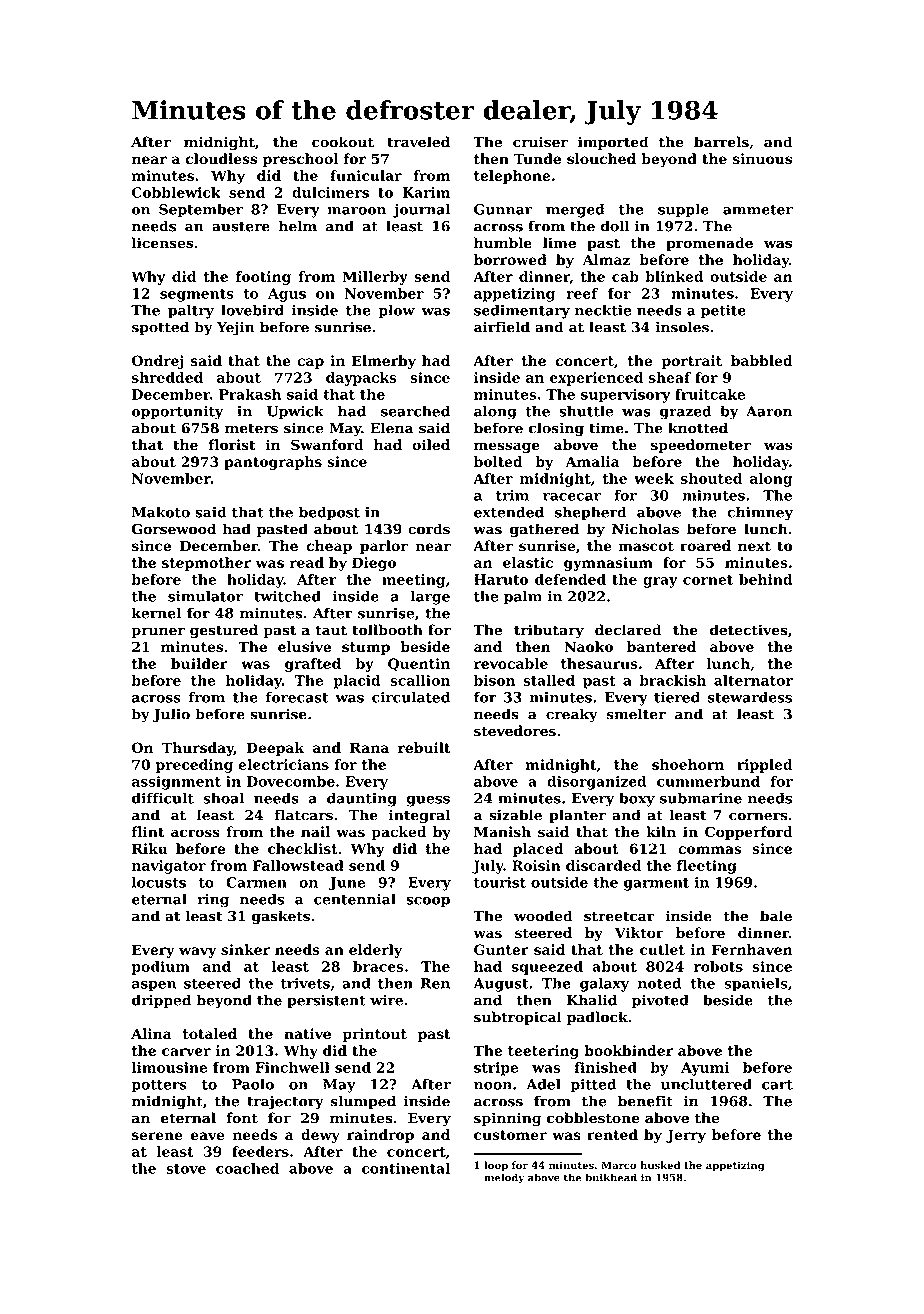 The height and width of the image is (1314, 924). Describe the element at coordinates (660, 1165) in the image. I see `husked` at that location.
